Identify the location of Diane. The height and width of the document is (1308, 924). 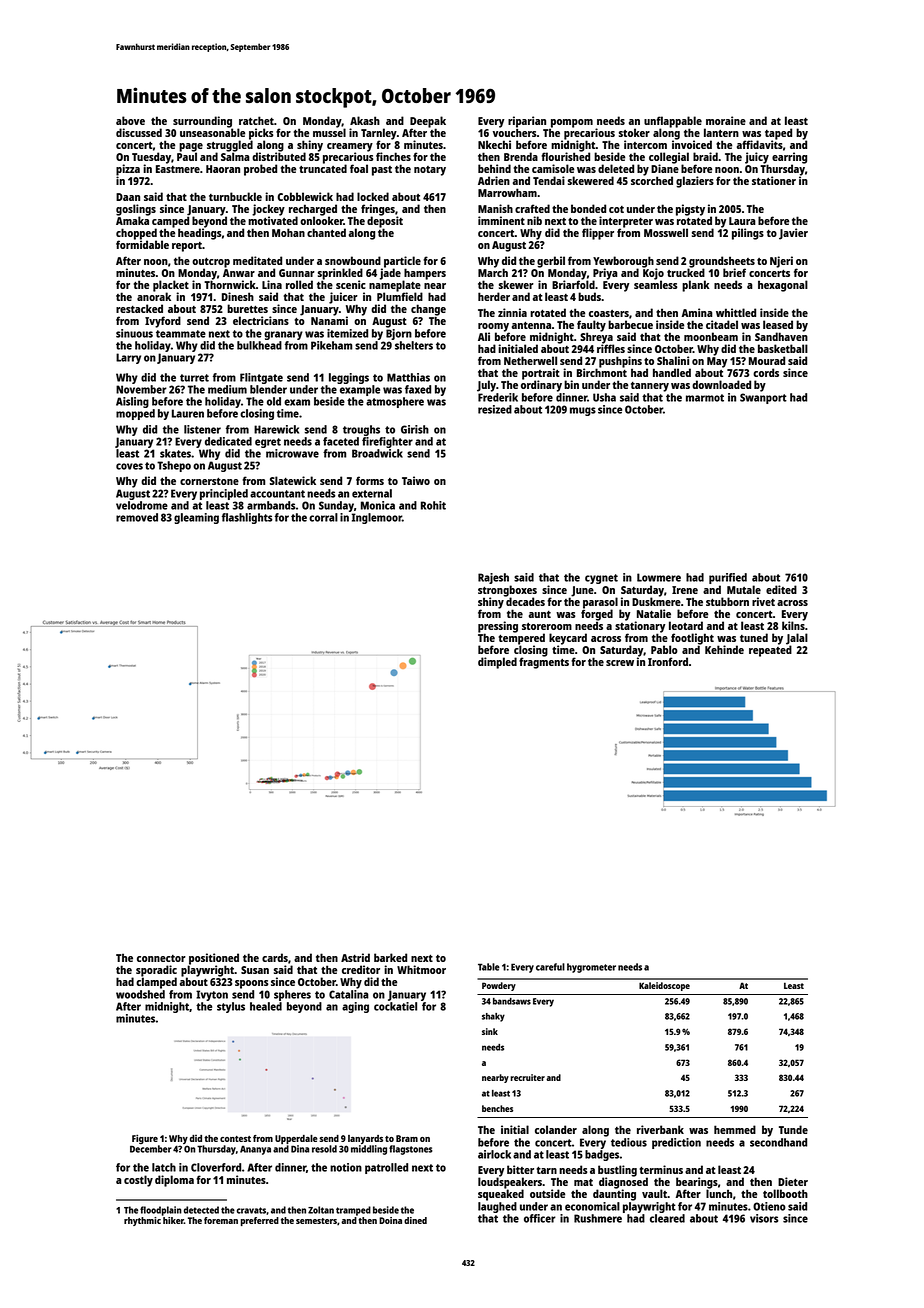
(665, 168).
